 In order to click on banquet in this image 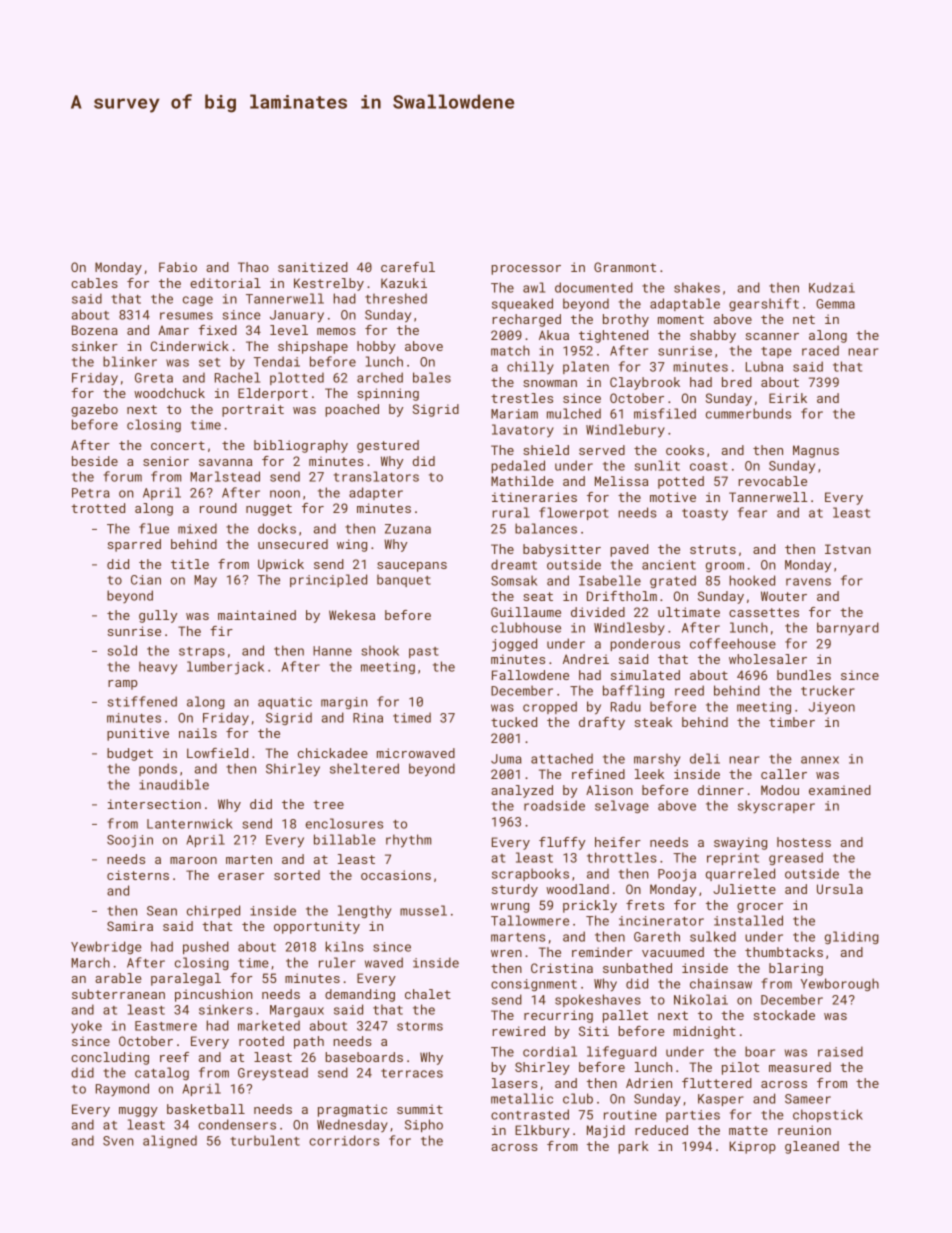, I will do `click(404, 580)`.
